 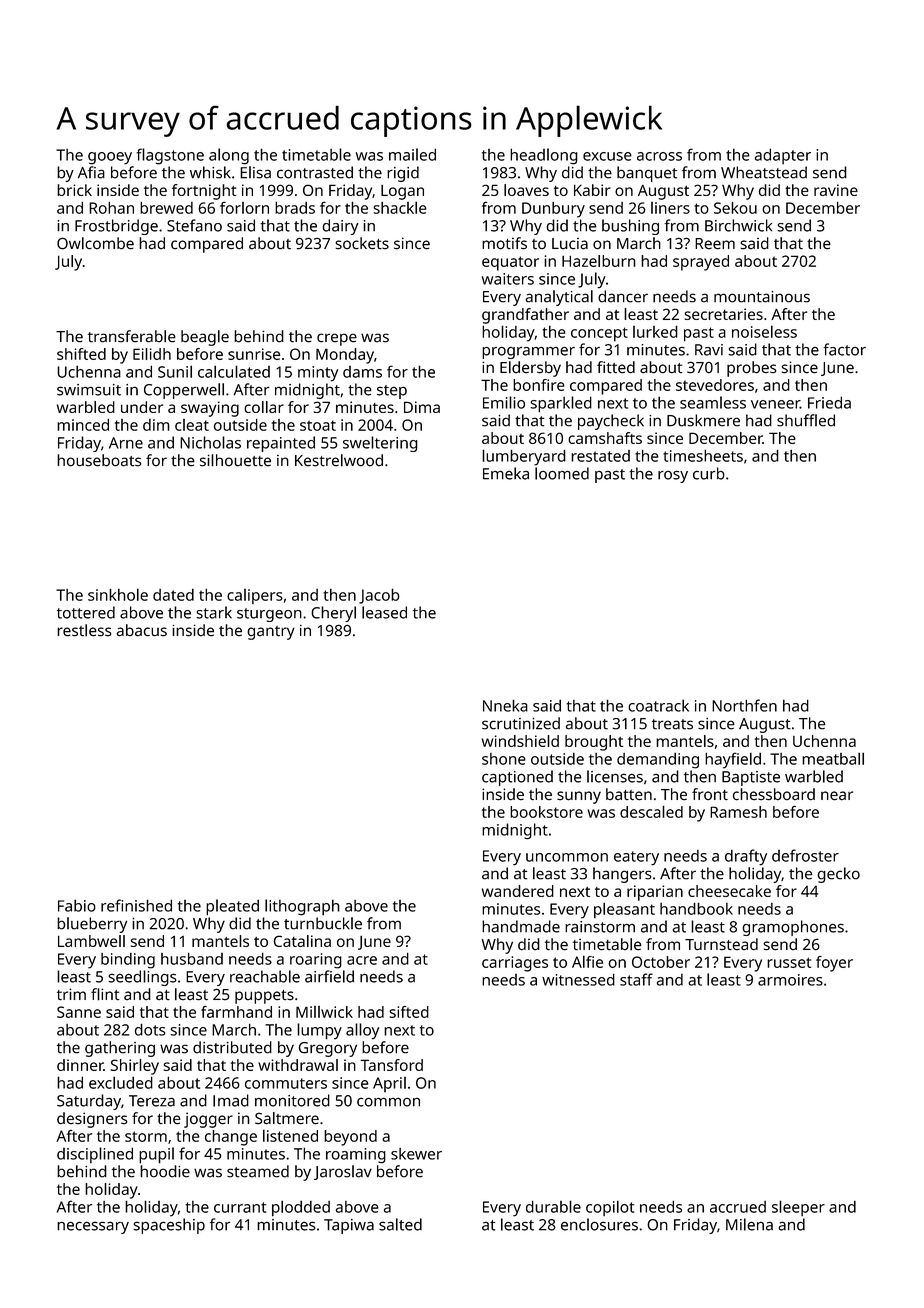 I want to click on dairy, so click(x=340, y=227).
